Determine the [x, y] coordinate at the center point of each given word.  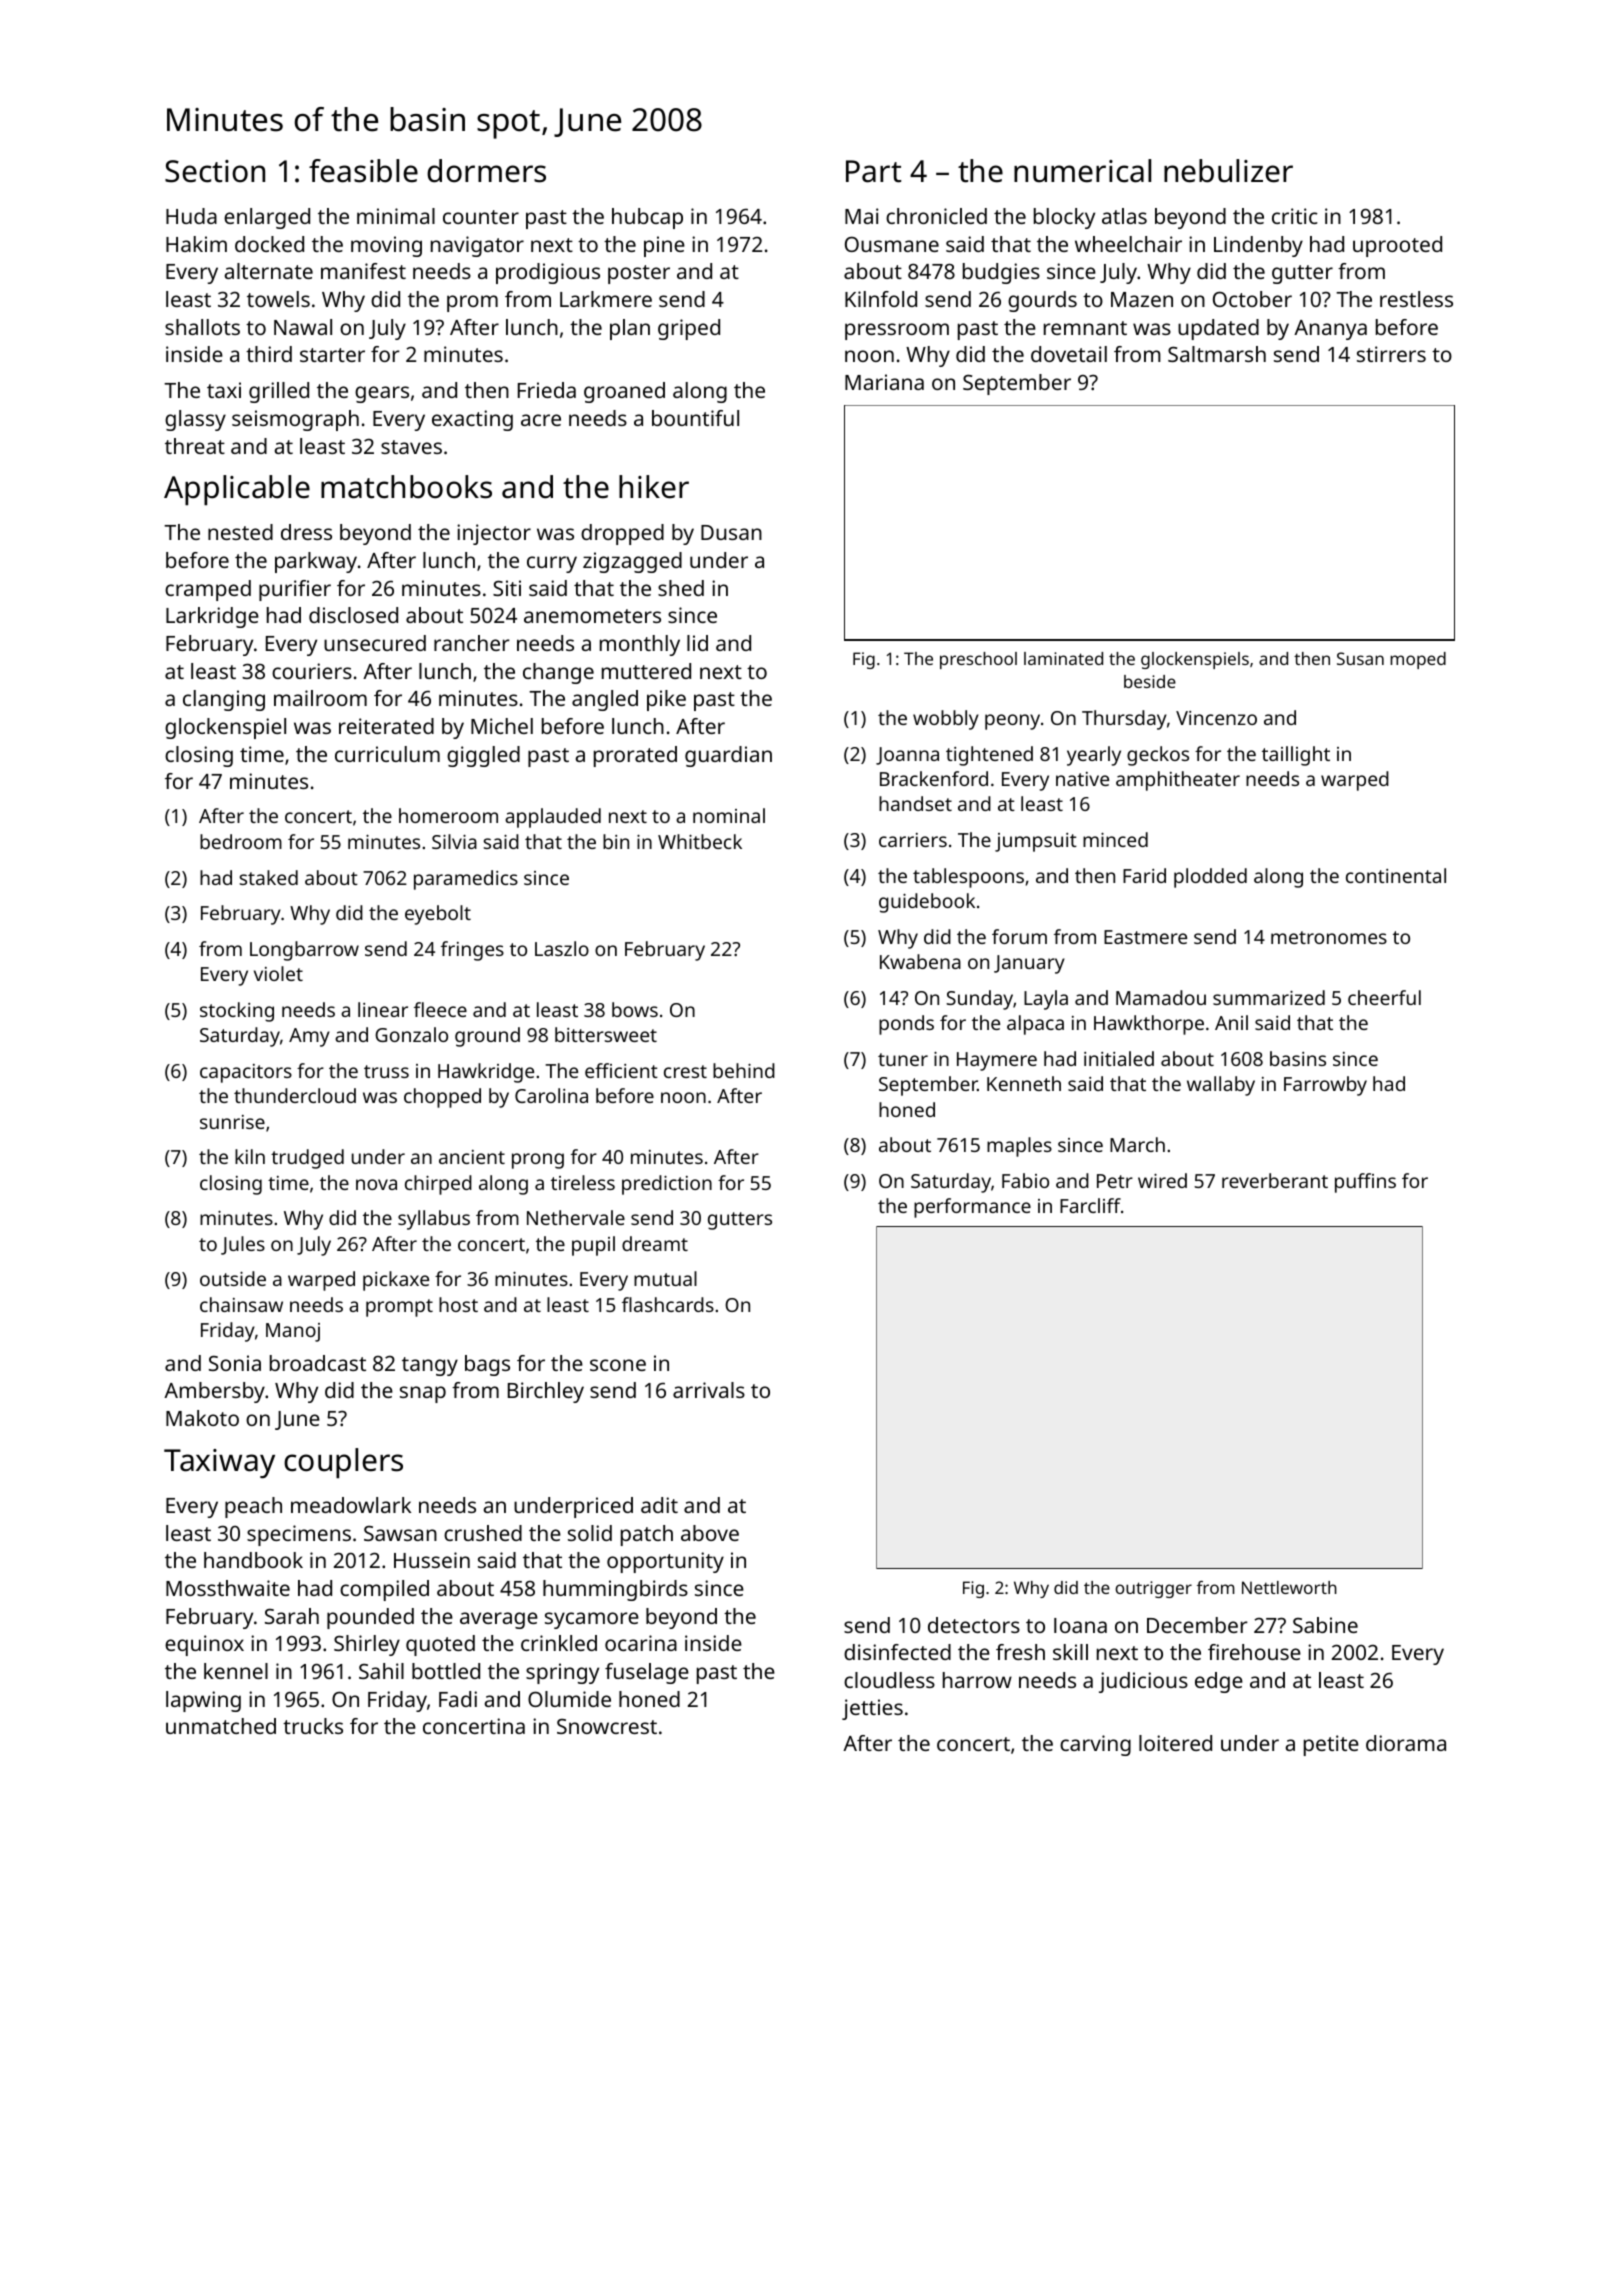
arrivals [709, 1390]
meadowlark [351, 1505]
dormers [486, 171]
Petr [1115, 1181]
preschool [978, 660]
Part [873, 171]
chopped [442, 1098]
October [1252, 299]
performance [972, 1208]
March [1137, 1144]
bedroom [241, 841]
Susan [1360, 658]
